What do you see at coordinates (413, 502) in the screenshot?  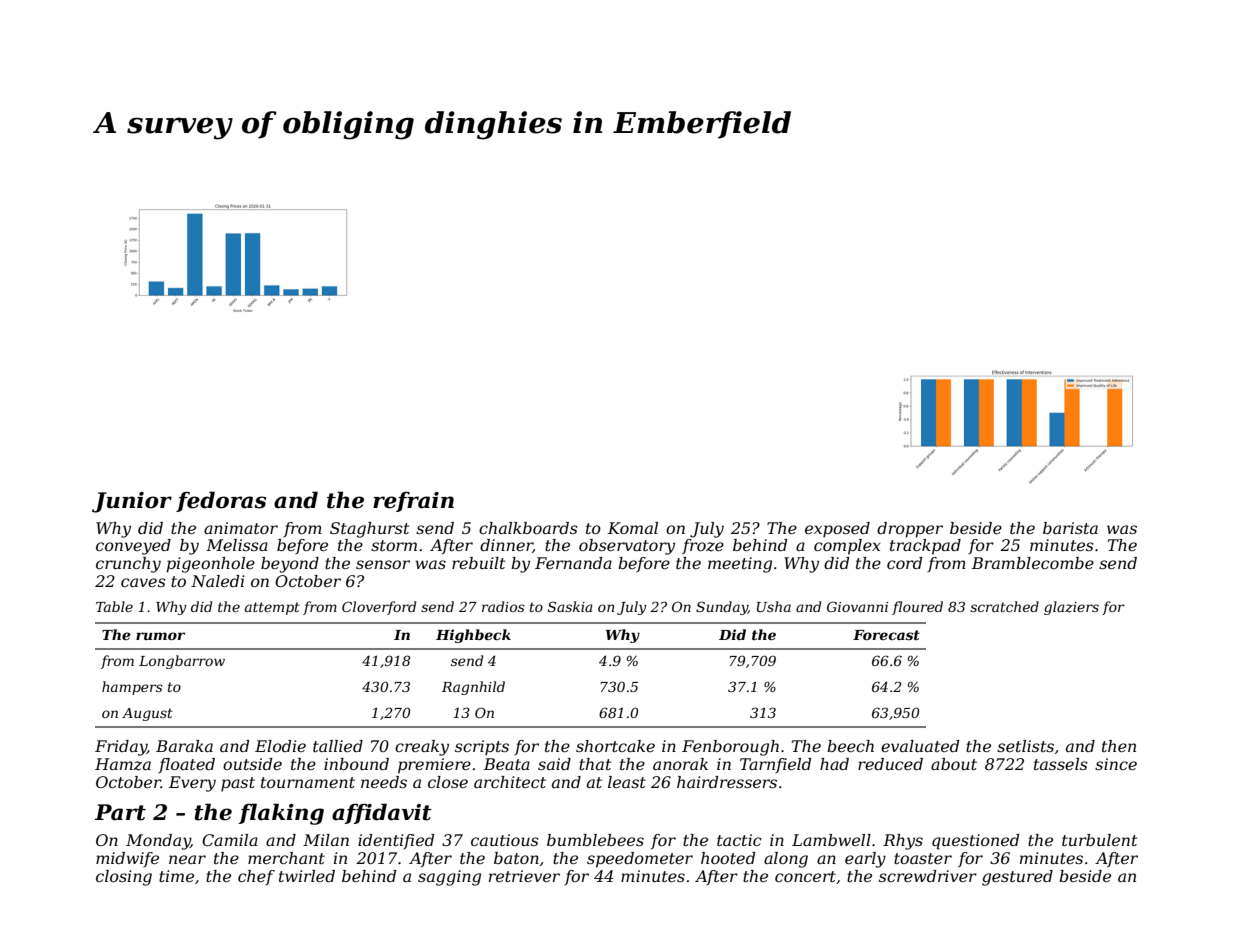 I see `refrain` at bounding box center [413, 502].
